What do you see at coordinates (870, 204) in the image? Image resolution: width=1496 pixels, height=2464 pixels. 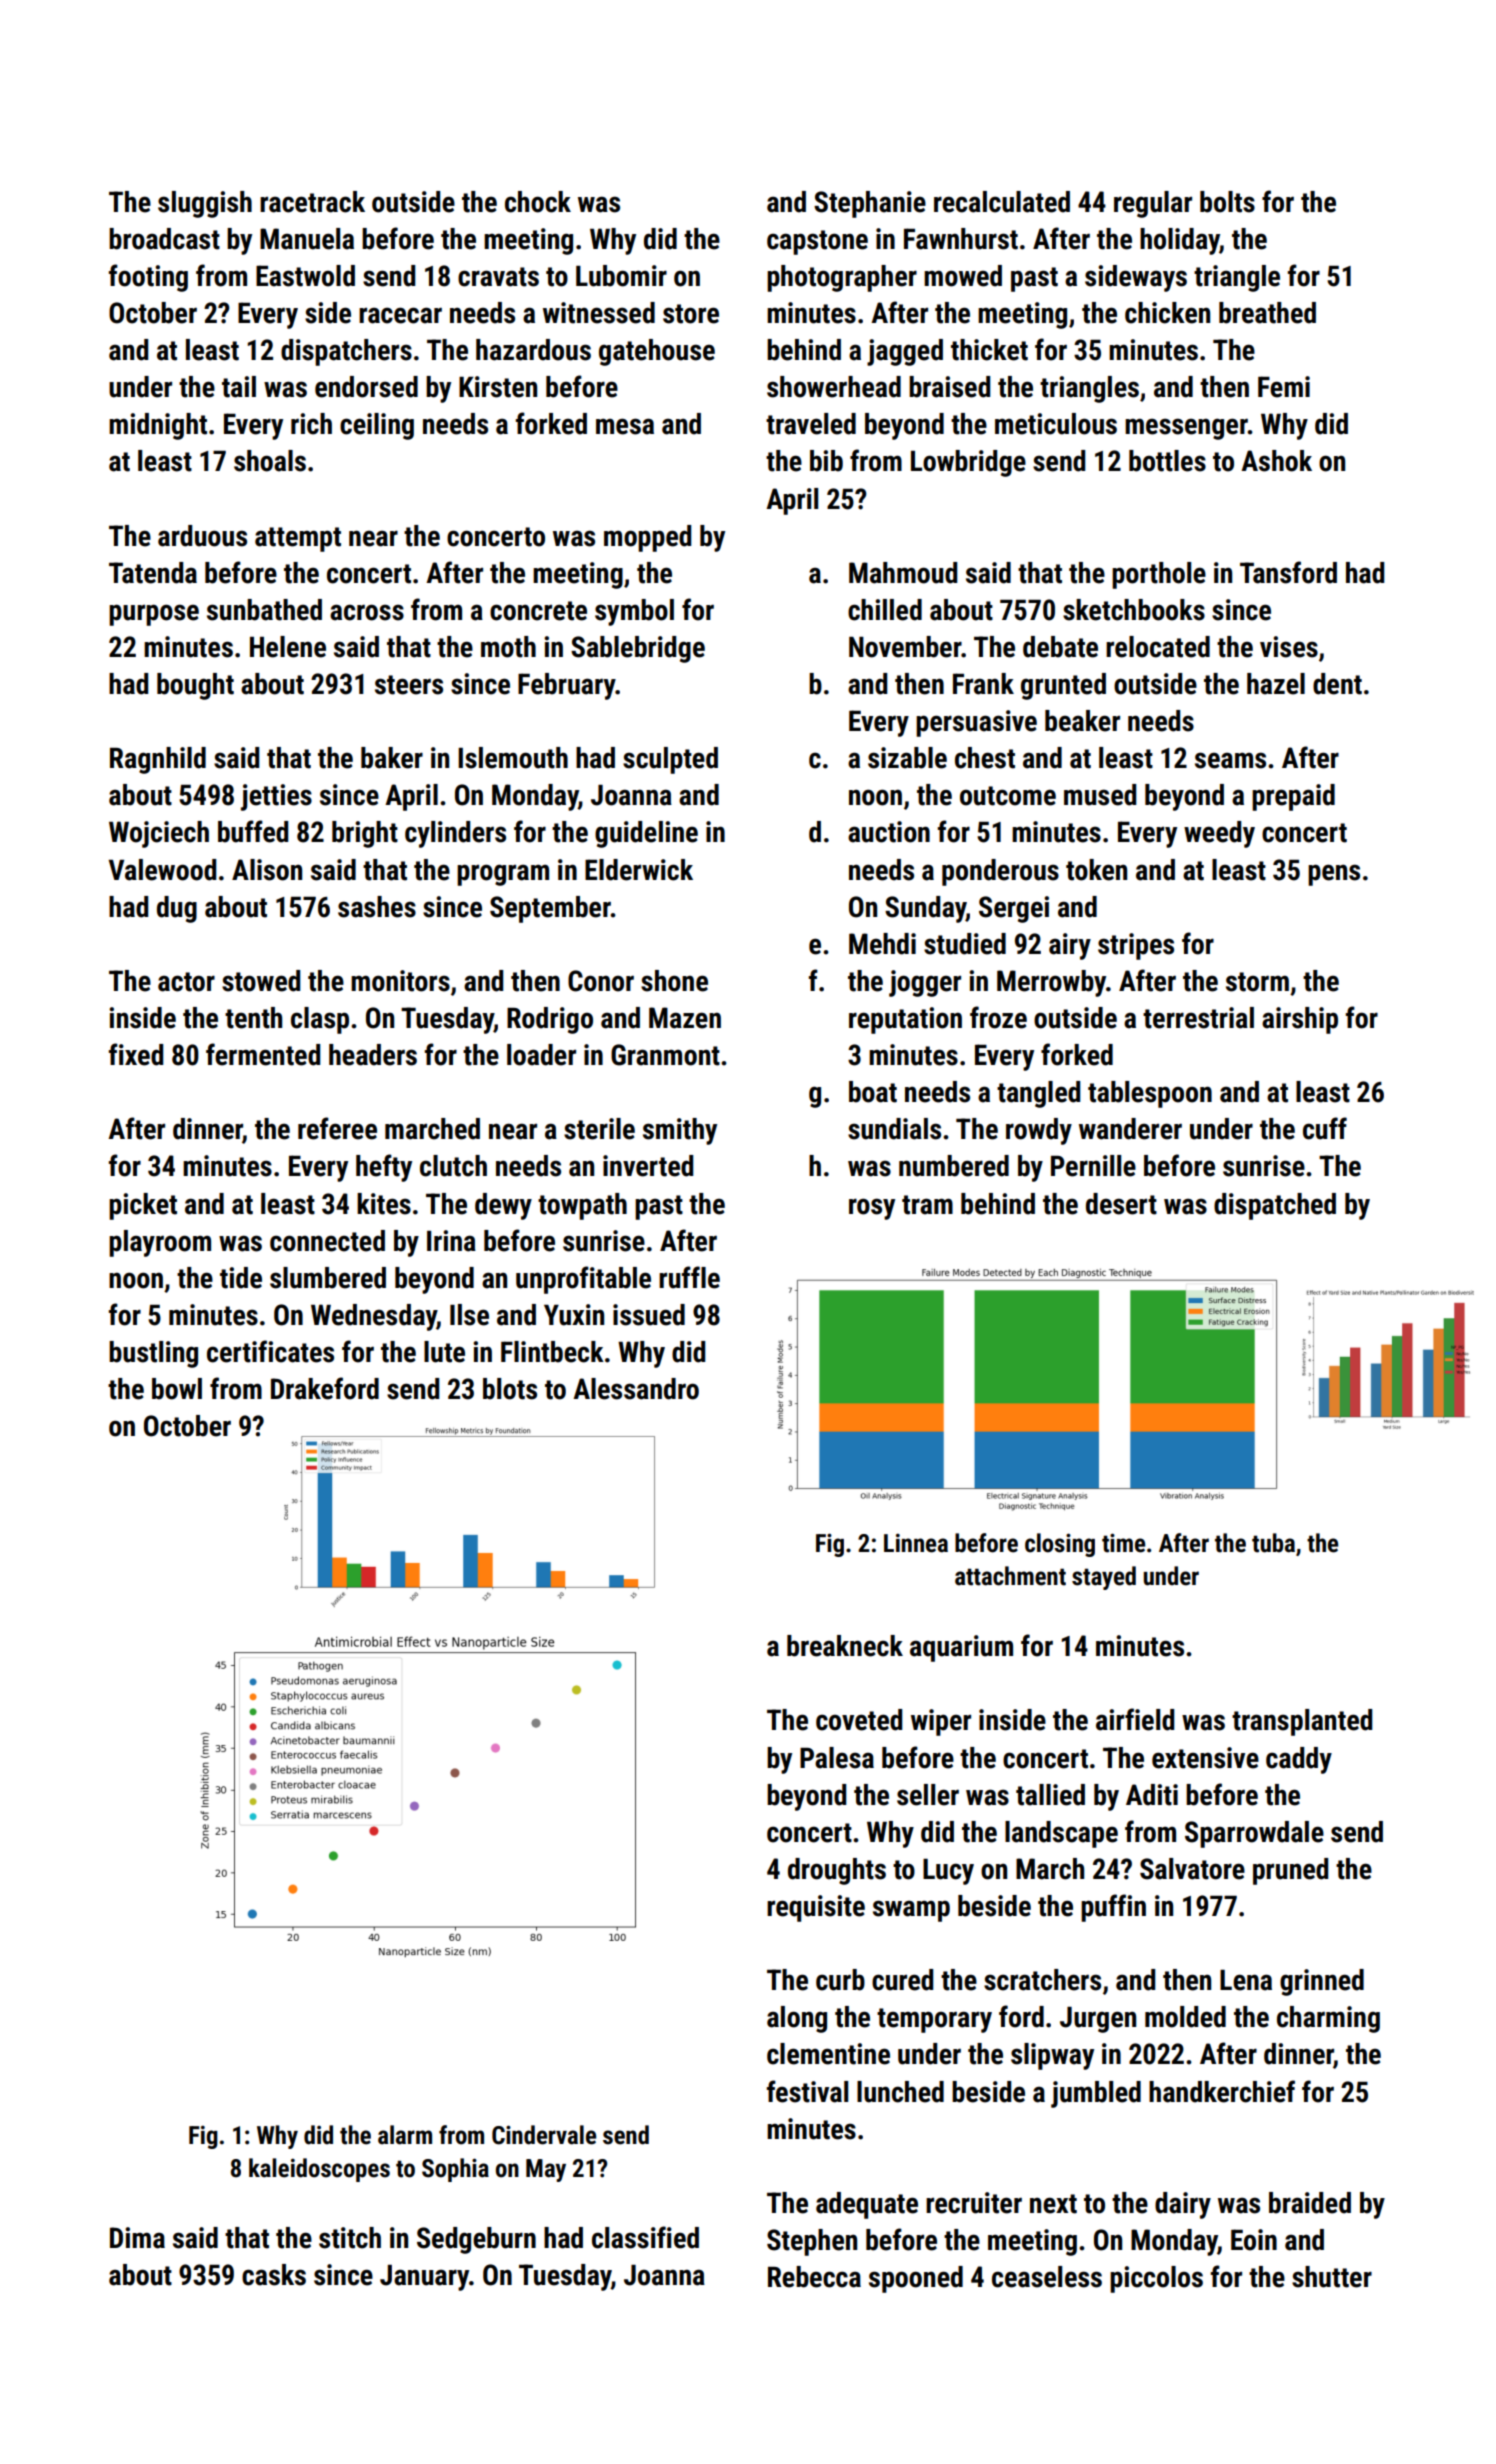 I see `Stephanie` at bounding box center [870, 204].
